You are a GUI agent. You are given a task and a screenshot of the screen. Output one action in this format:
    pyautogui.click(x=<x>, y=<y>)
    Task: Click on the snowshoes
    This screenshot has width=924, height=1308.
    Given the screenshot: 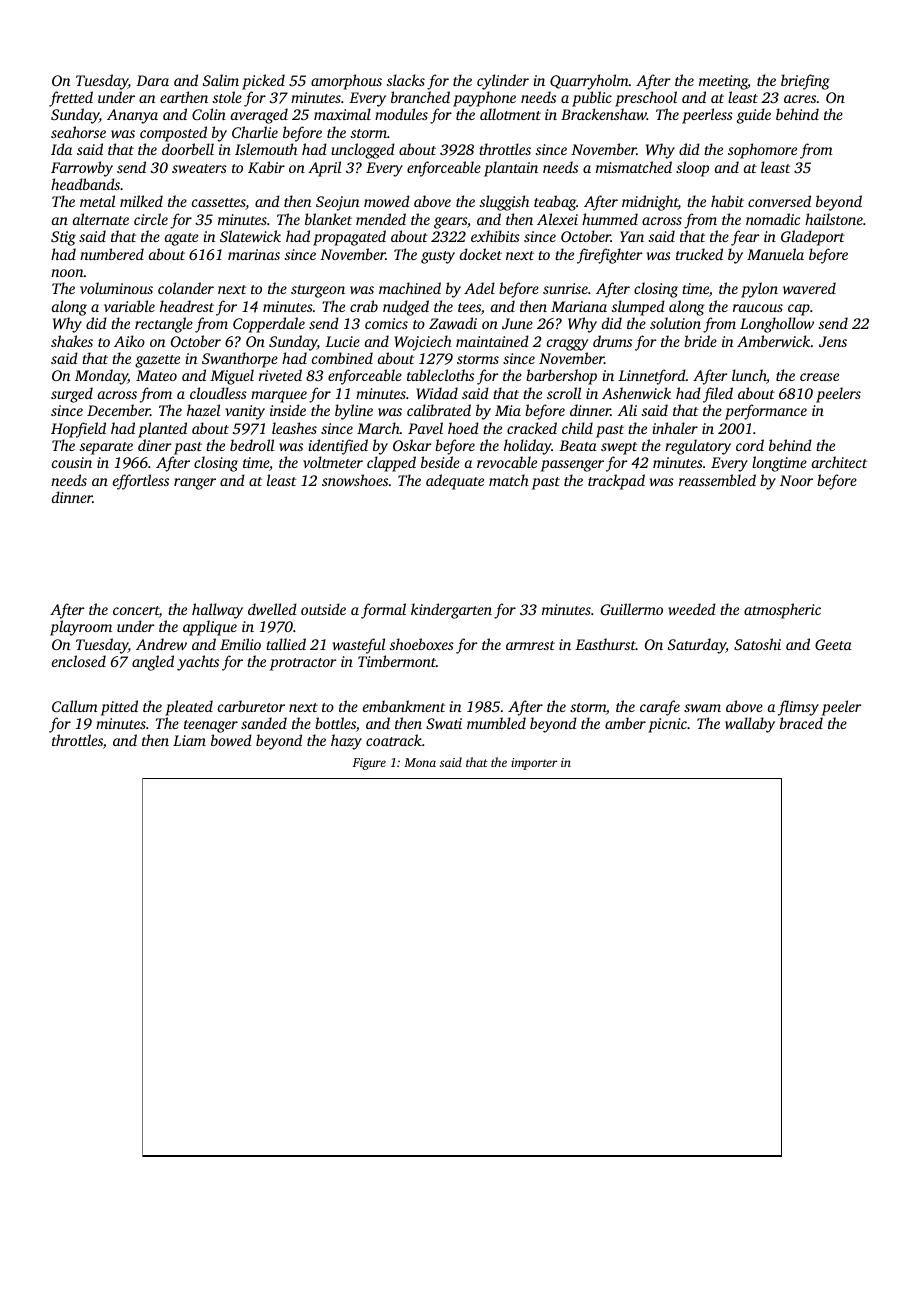 What is the action you would take?
    pyautogui.click(x=355, y=480)
